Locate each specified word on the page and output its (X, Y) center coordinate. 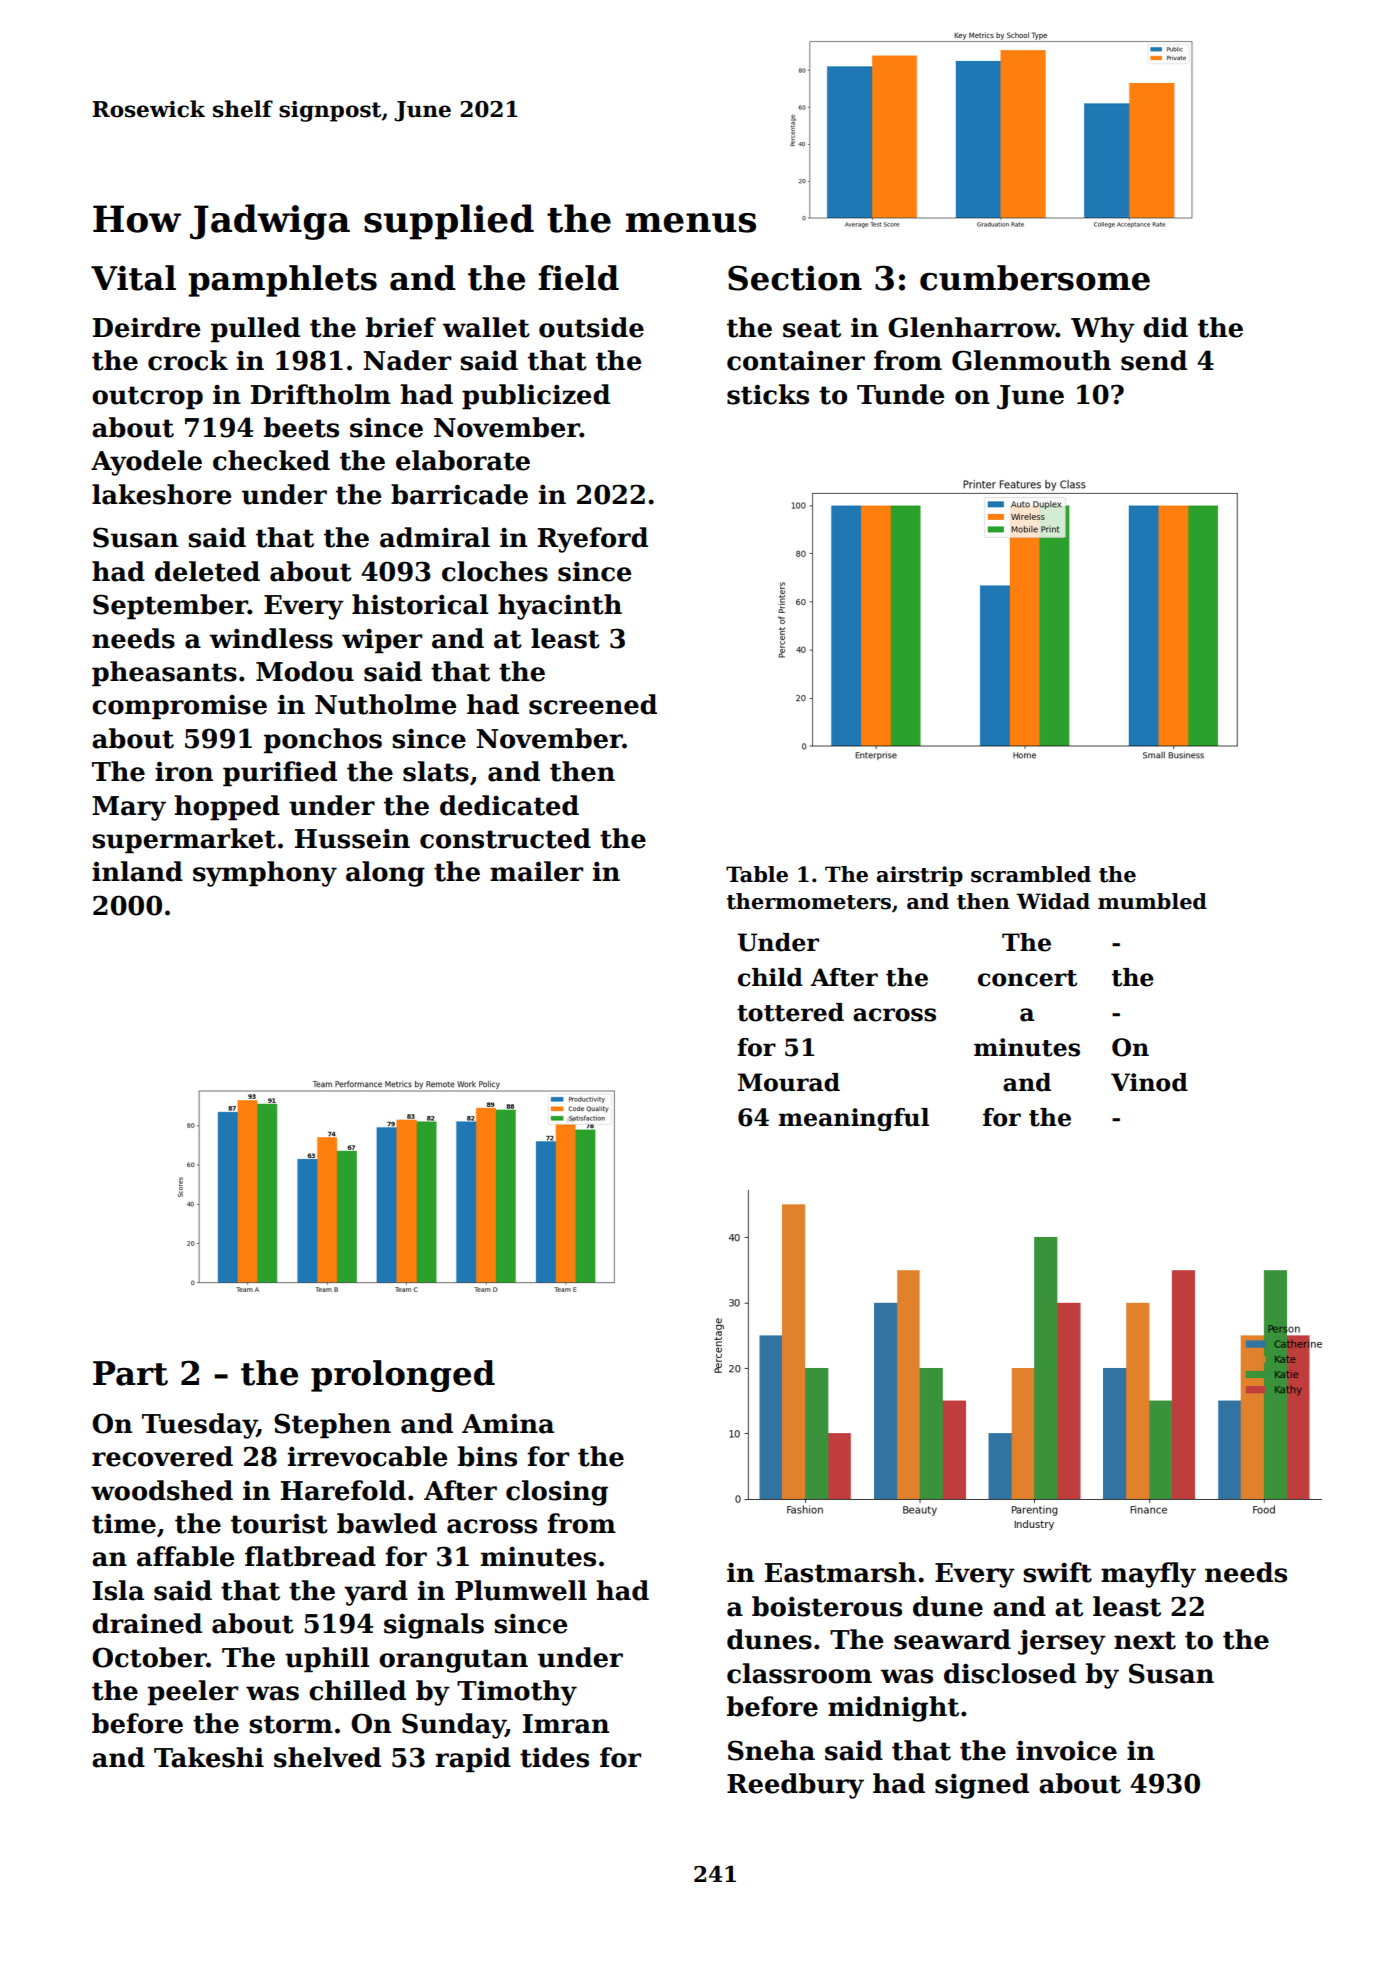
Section (795, 278)
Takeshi (209, 1757)
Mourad (789, 1082)
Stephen (332, 1426)
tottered (790, 1012)
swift (1057, 1572)
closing (557, 1493)
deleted (207, 571)
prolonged (403, 1376)
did (1165, 327)
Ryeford (593, 540)
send (1154, 360)
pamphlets (282, 281)
